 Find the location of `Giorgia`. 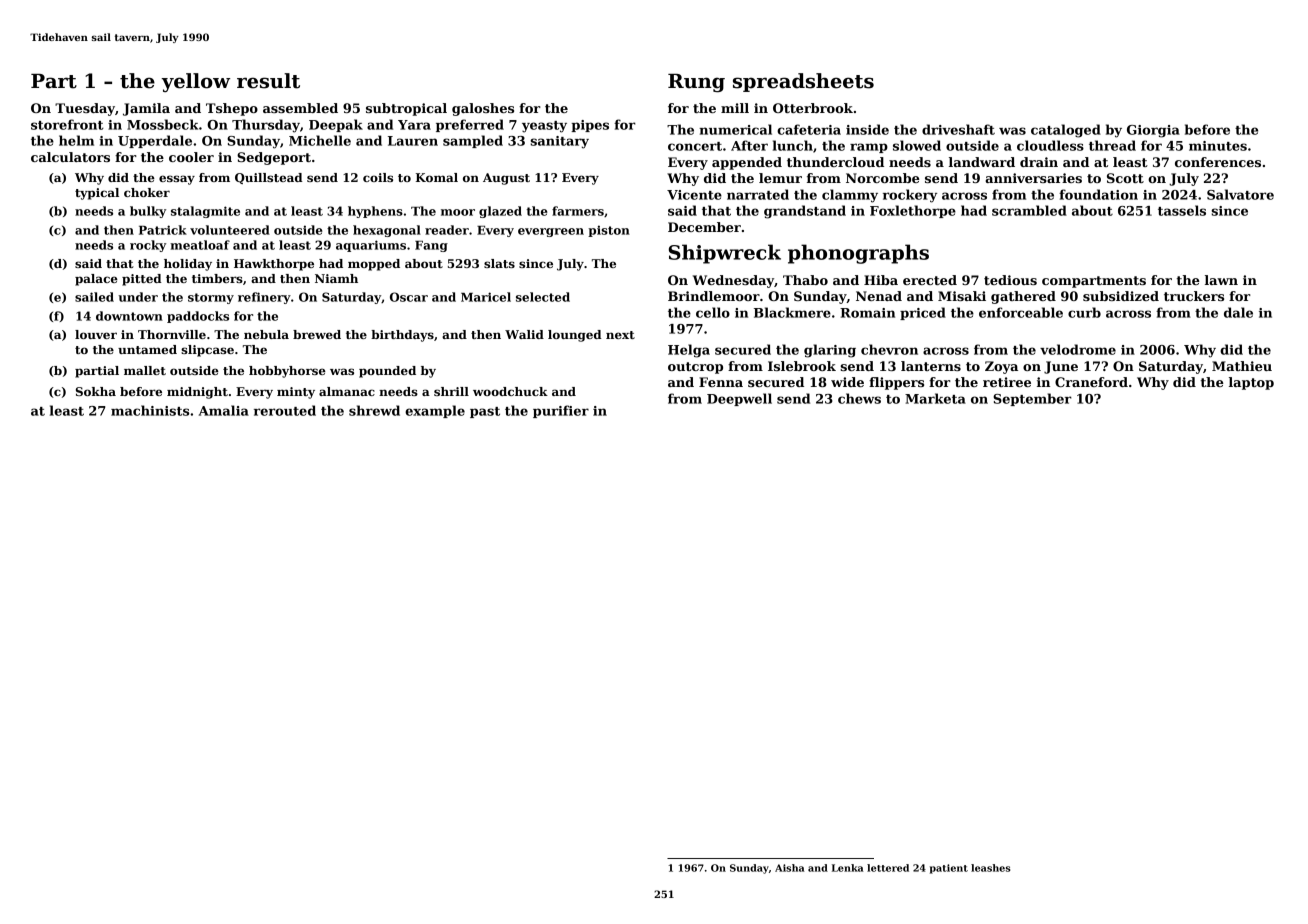

Giorgia is located at coordinates (1153, 131).
